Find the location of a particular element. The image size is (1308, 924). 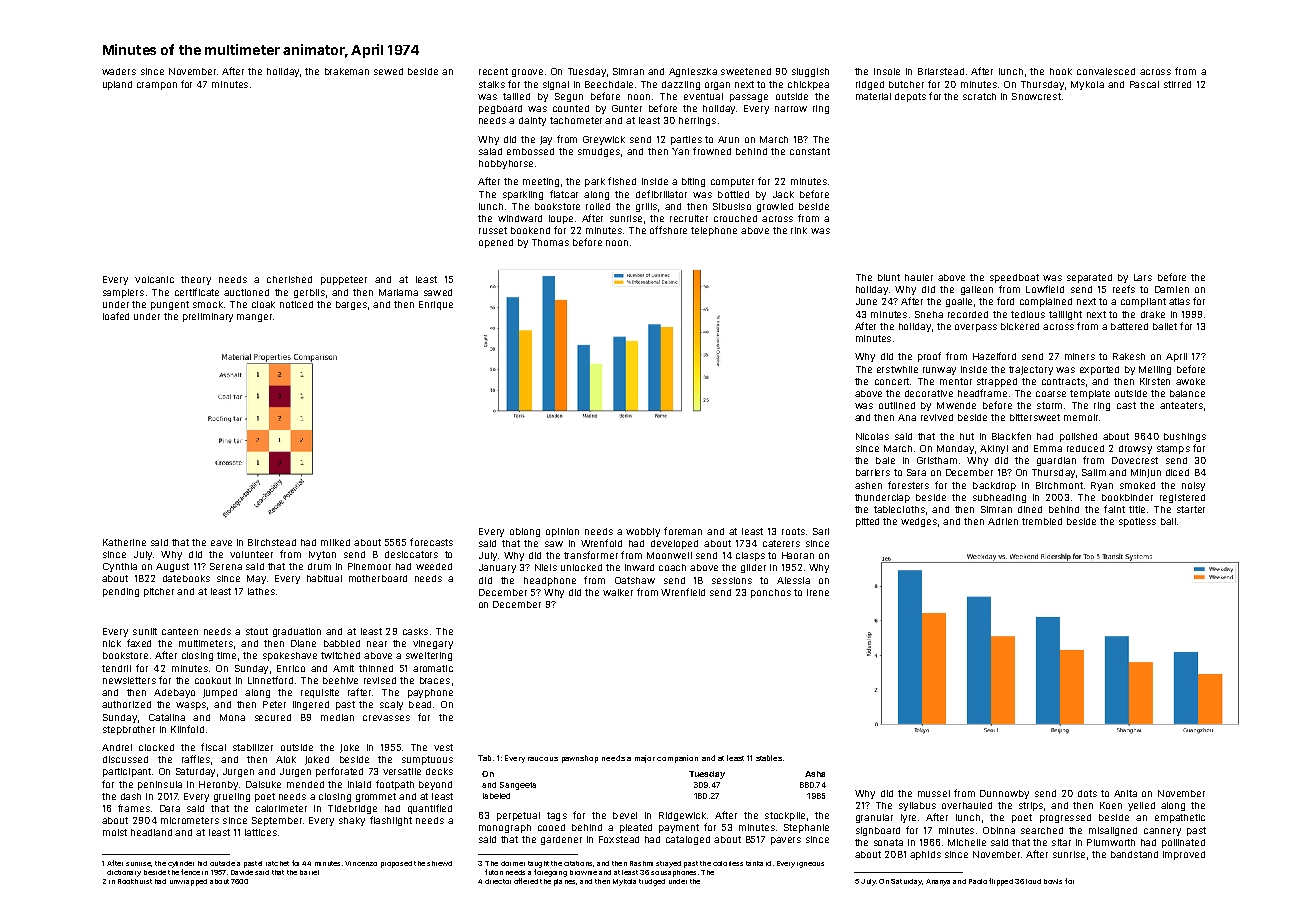

Anita is located at coordinates (1125, 793).
